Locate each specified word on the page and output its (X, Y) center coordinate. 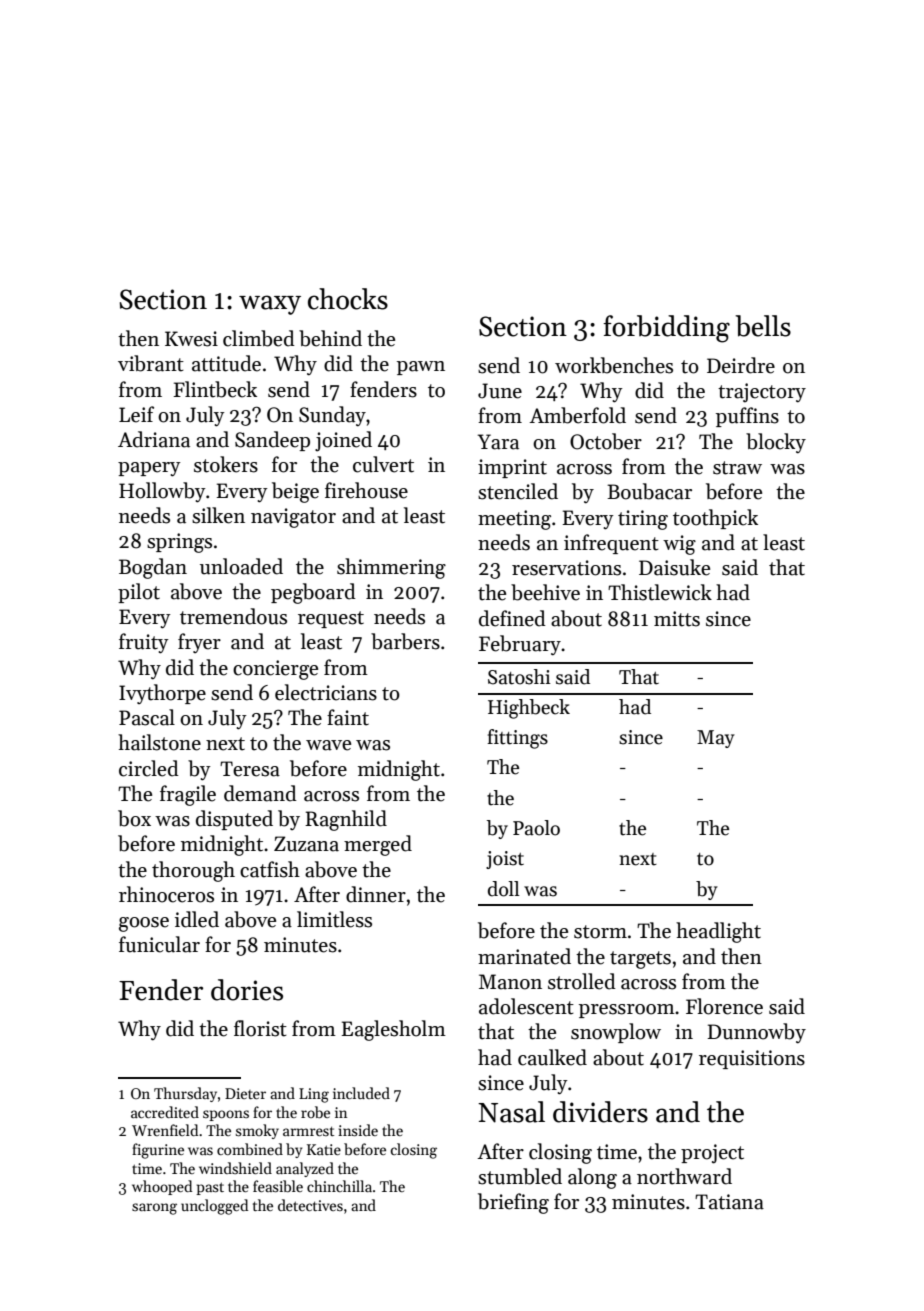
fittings (517, 739)
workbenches (614, 365)
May (716, 739)
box (134, 818)
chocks (348, 299)
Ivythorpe (162, 694)
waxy (270, 305)
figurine (158, 1151)
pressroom (627, 1011)
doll (504, 889)
